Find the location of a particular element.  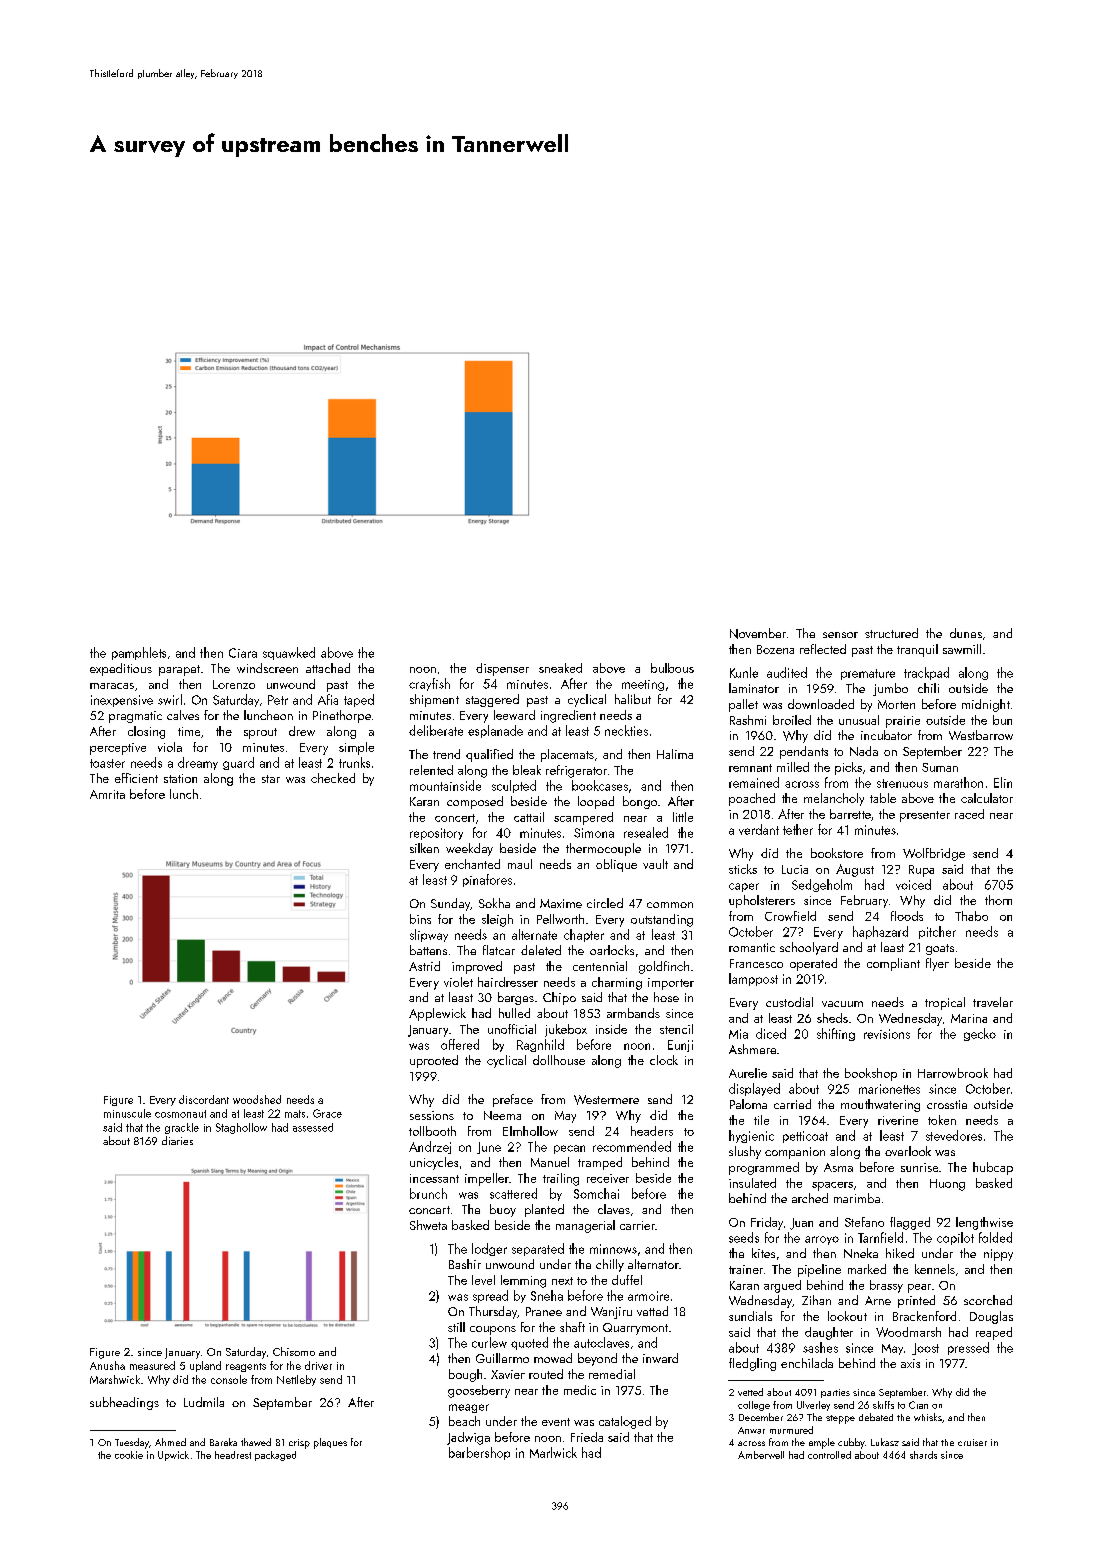

Chisomo is located at coordinates (294, 1351).
